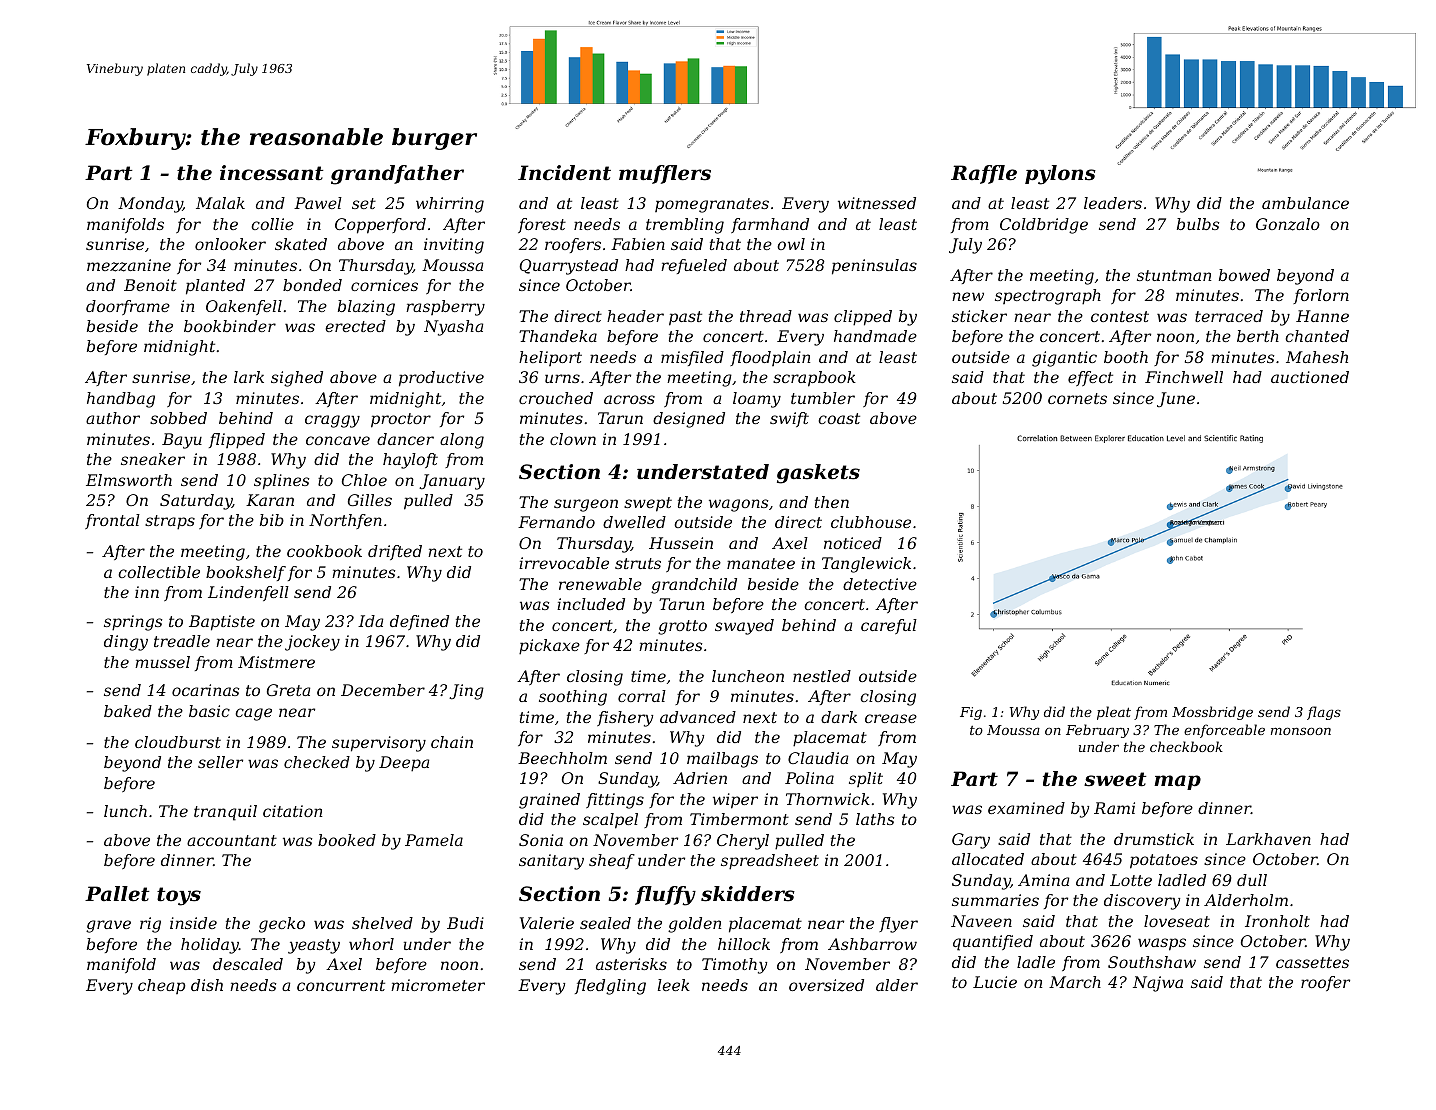 This image has height=1110, width=1436. What do you see at coordinates (1060, 175) in the image?
I see `pylons` at bounding box center [1060, 175].
